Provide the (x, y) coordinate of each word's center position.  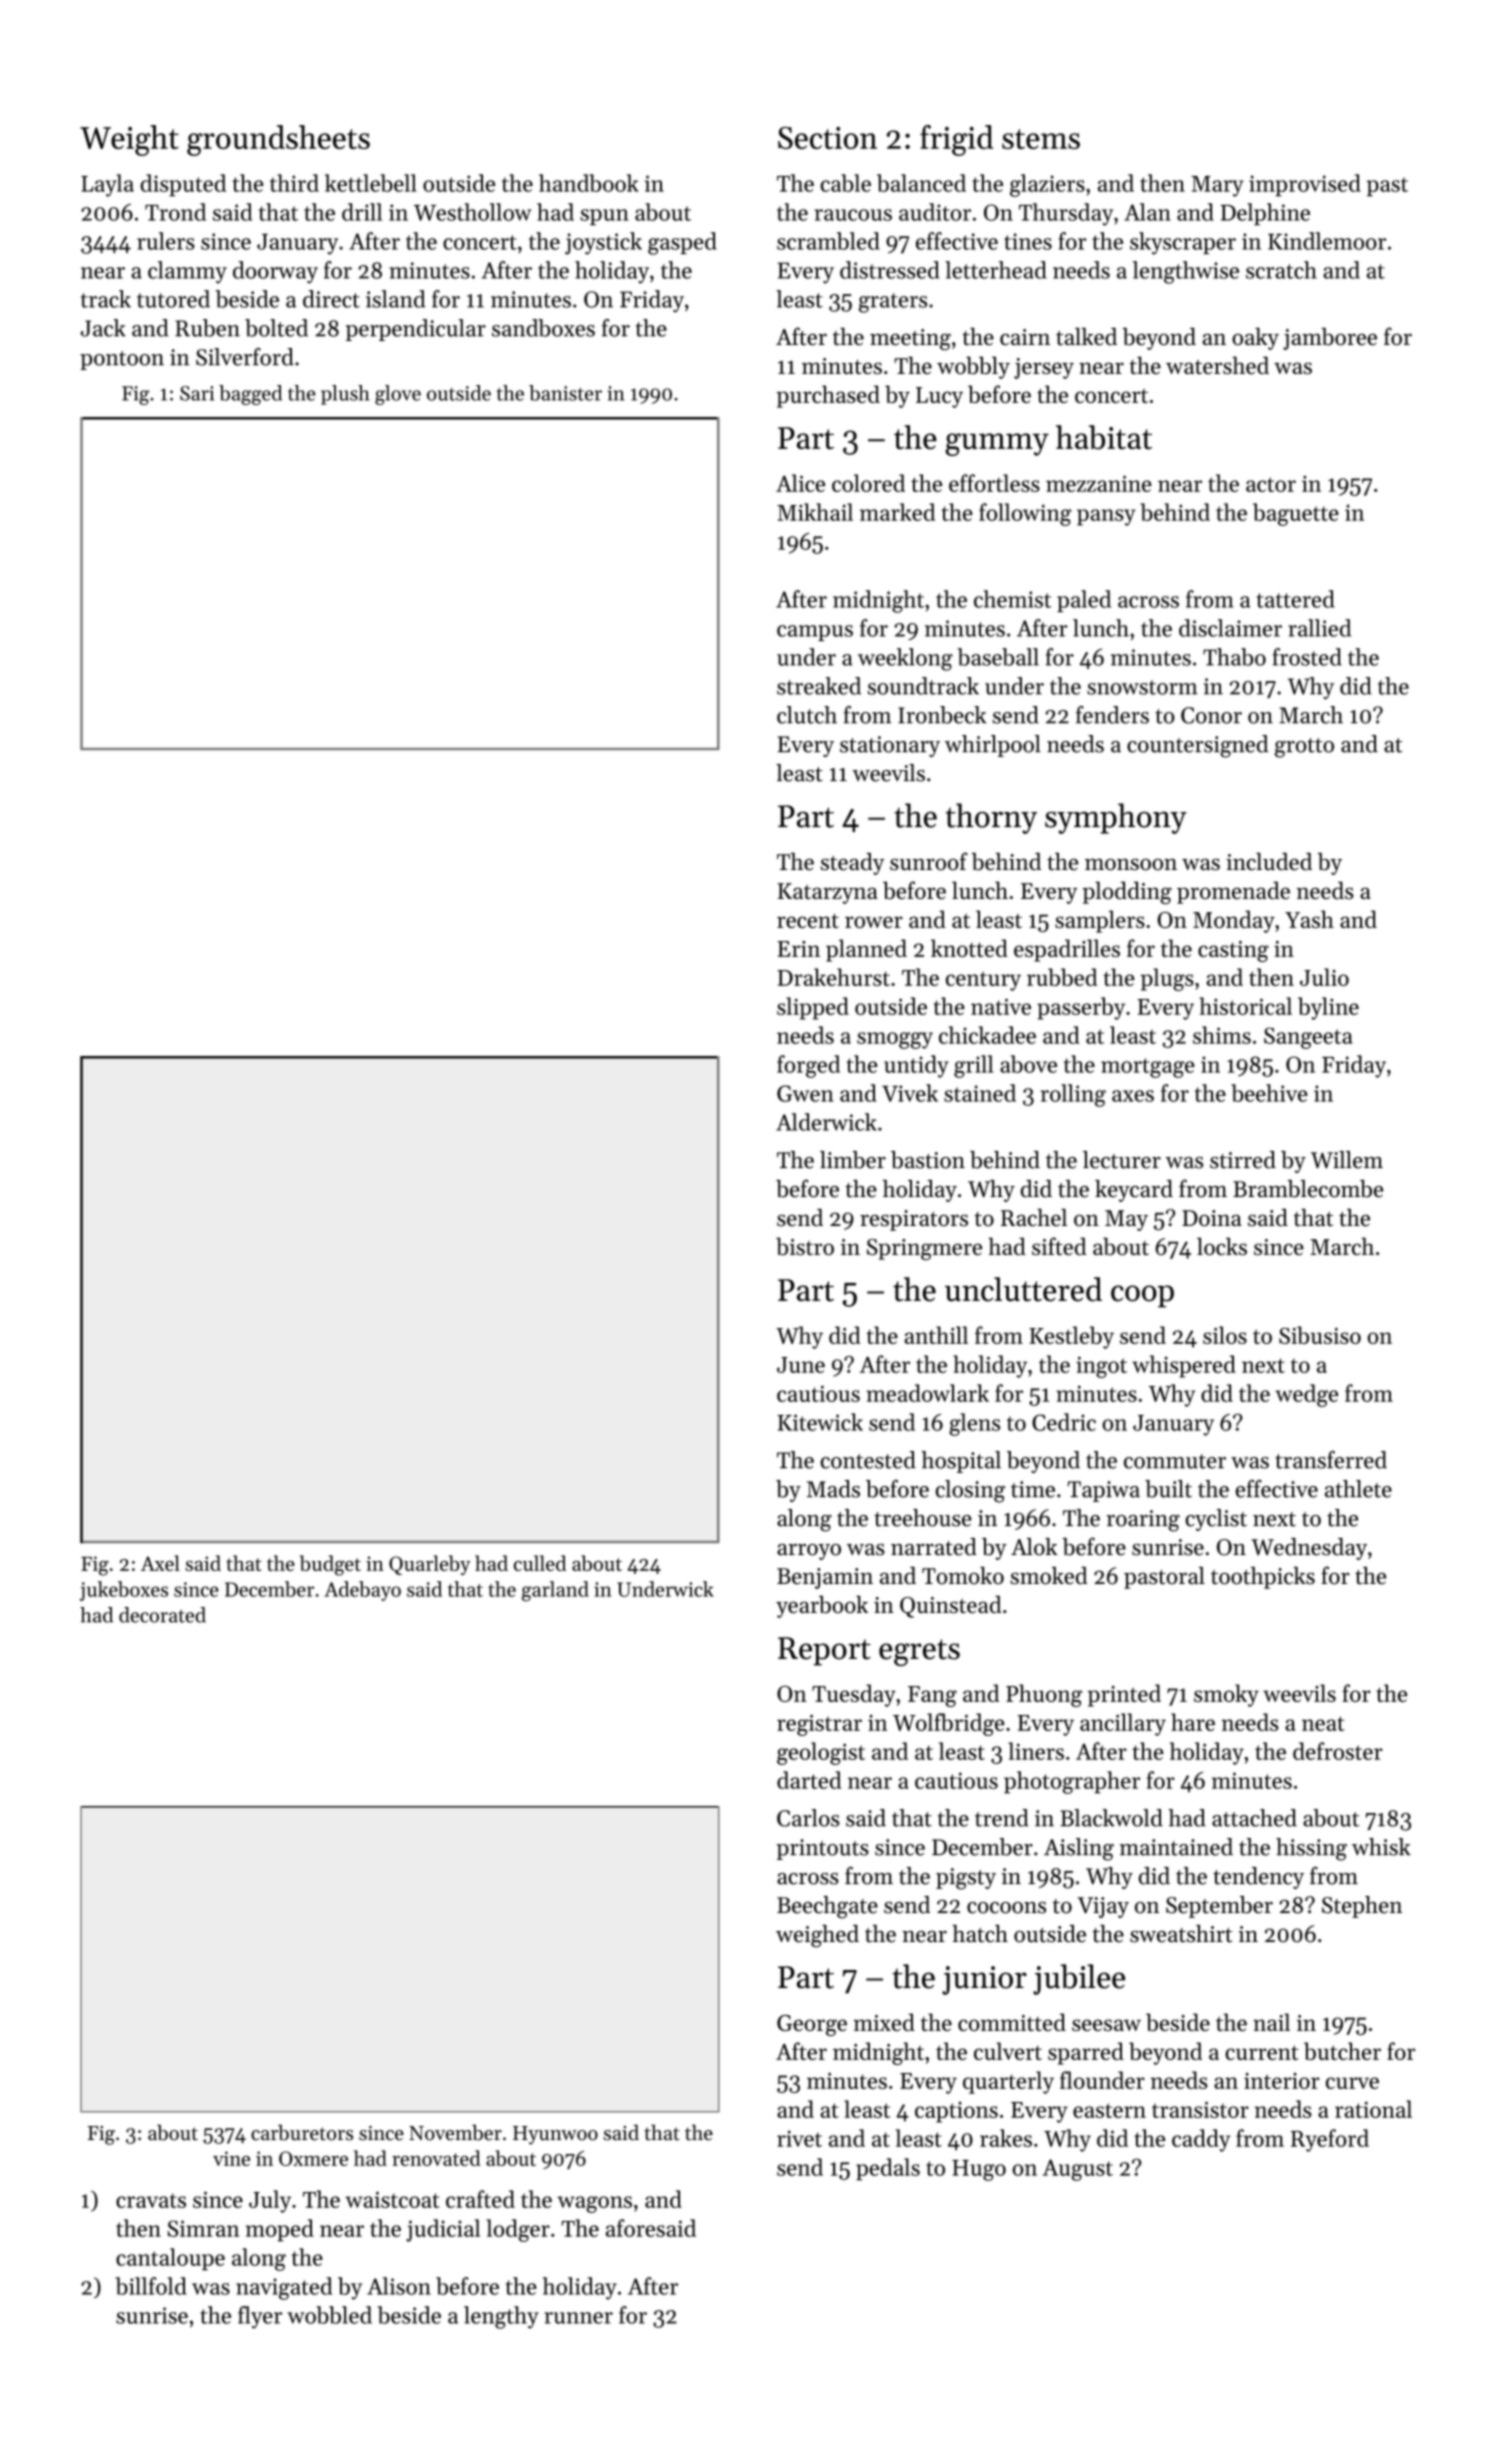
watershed (1217, 365)
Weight (129, 140)
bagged (250, 395)
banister (565, 393)
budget (330, 1565)
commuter (1175, 1461)
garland (555, 1591)
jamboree (1330, 339)
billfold (151, 2286)
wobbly (973, 367)
